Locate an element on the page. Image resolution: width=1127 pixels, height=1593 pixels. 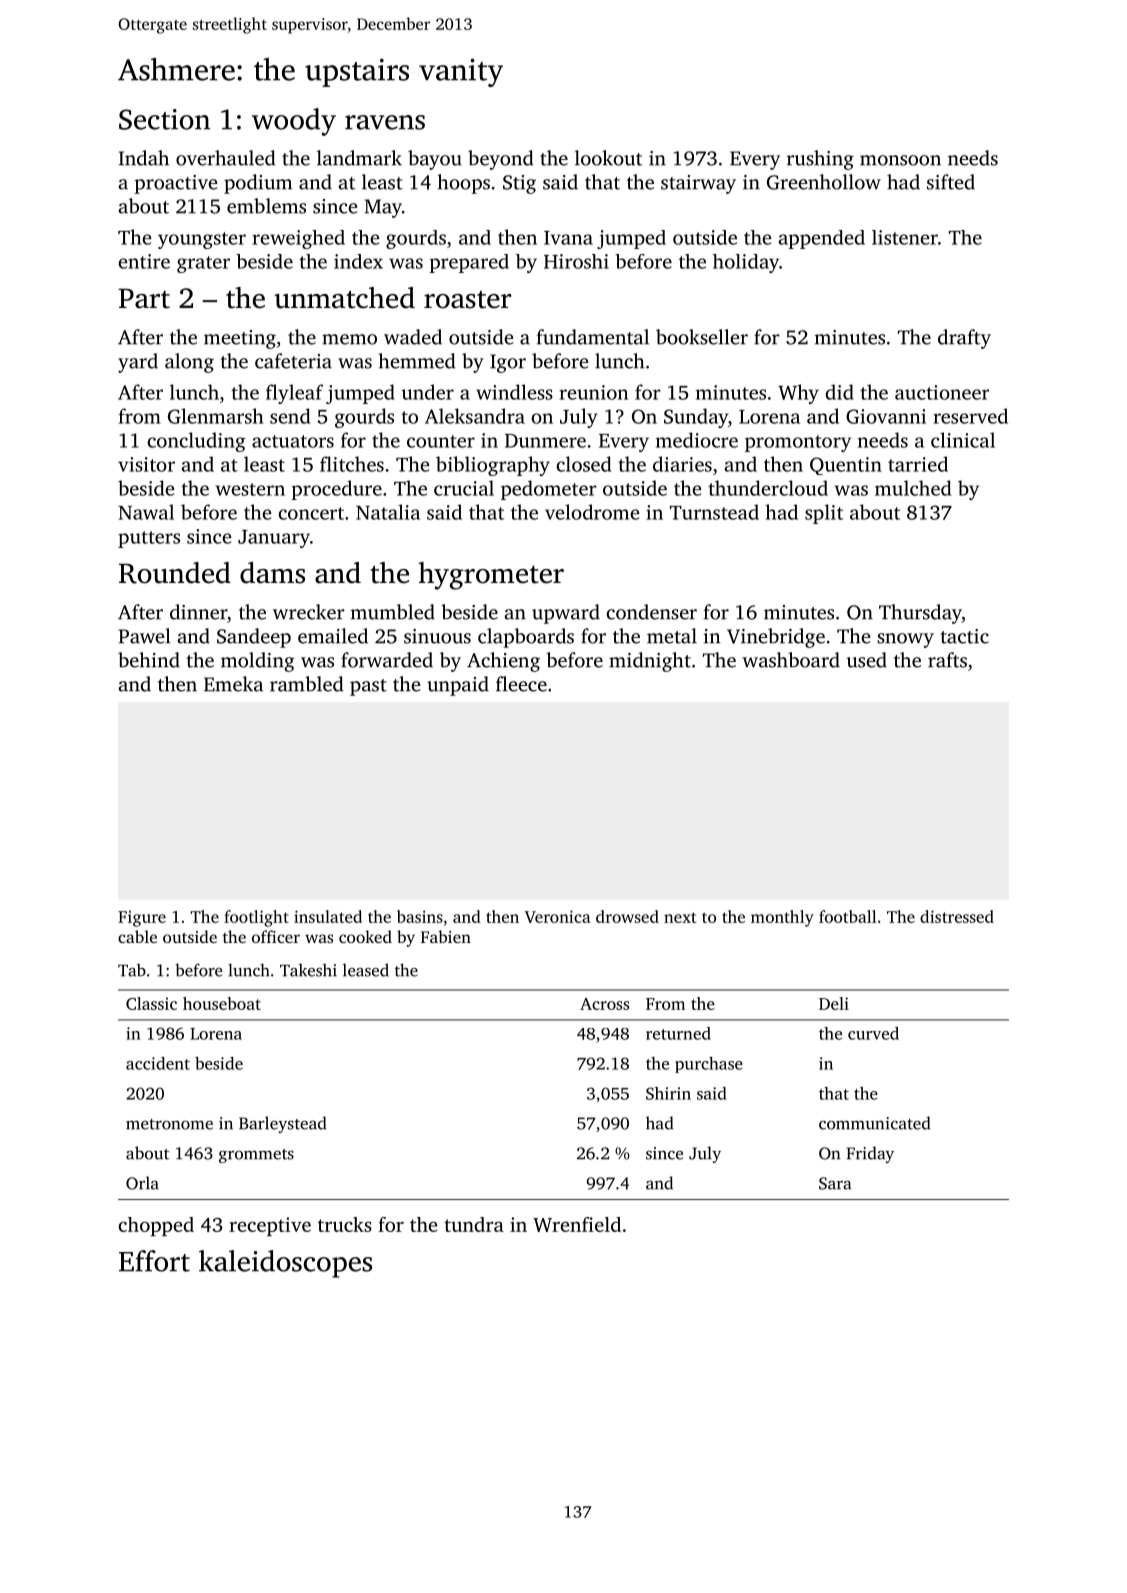
footlight is located at coordinates (256, 918).
